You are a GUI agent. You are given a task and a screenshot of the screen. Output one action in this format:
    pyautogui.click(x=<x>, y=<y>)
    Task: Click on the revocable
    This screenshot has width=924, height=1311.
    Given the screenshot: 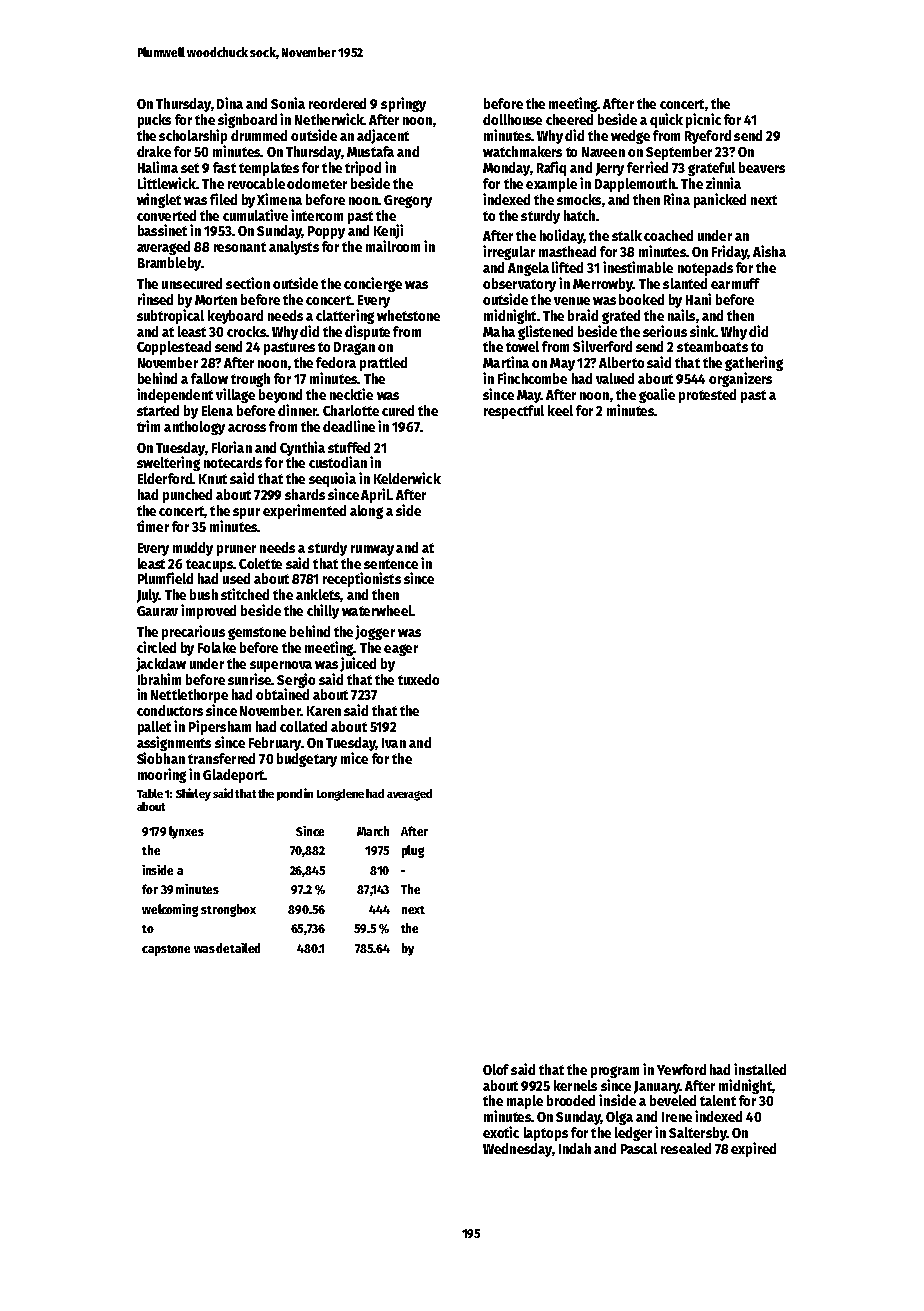 What is the action you would take?
    pyautogui.click(x=256, y=183)
